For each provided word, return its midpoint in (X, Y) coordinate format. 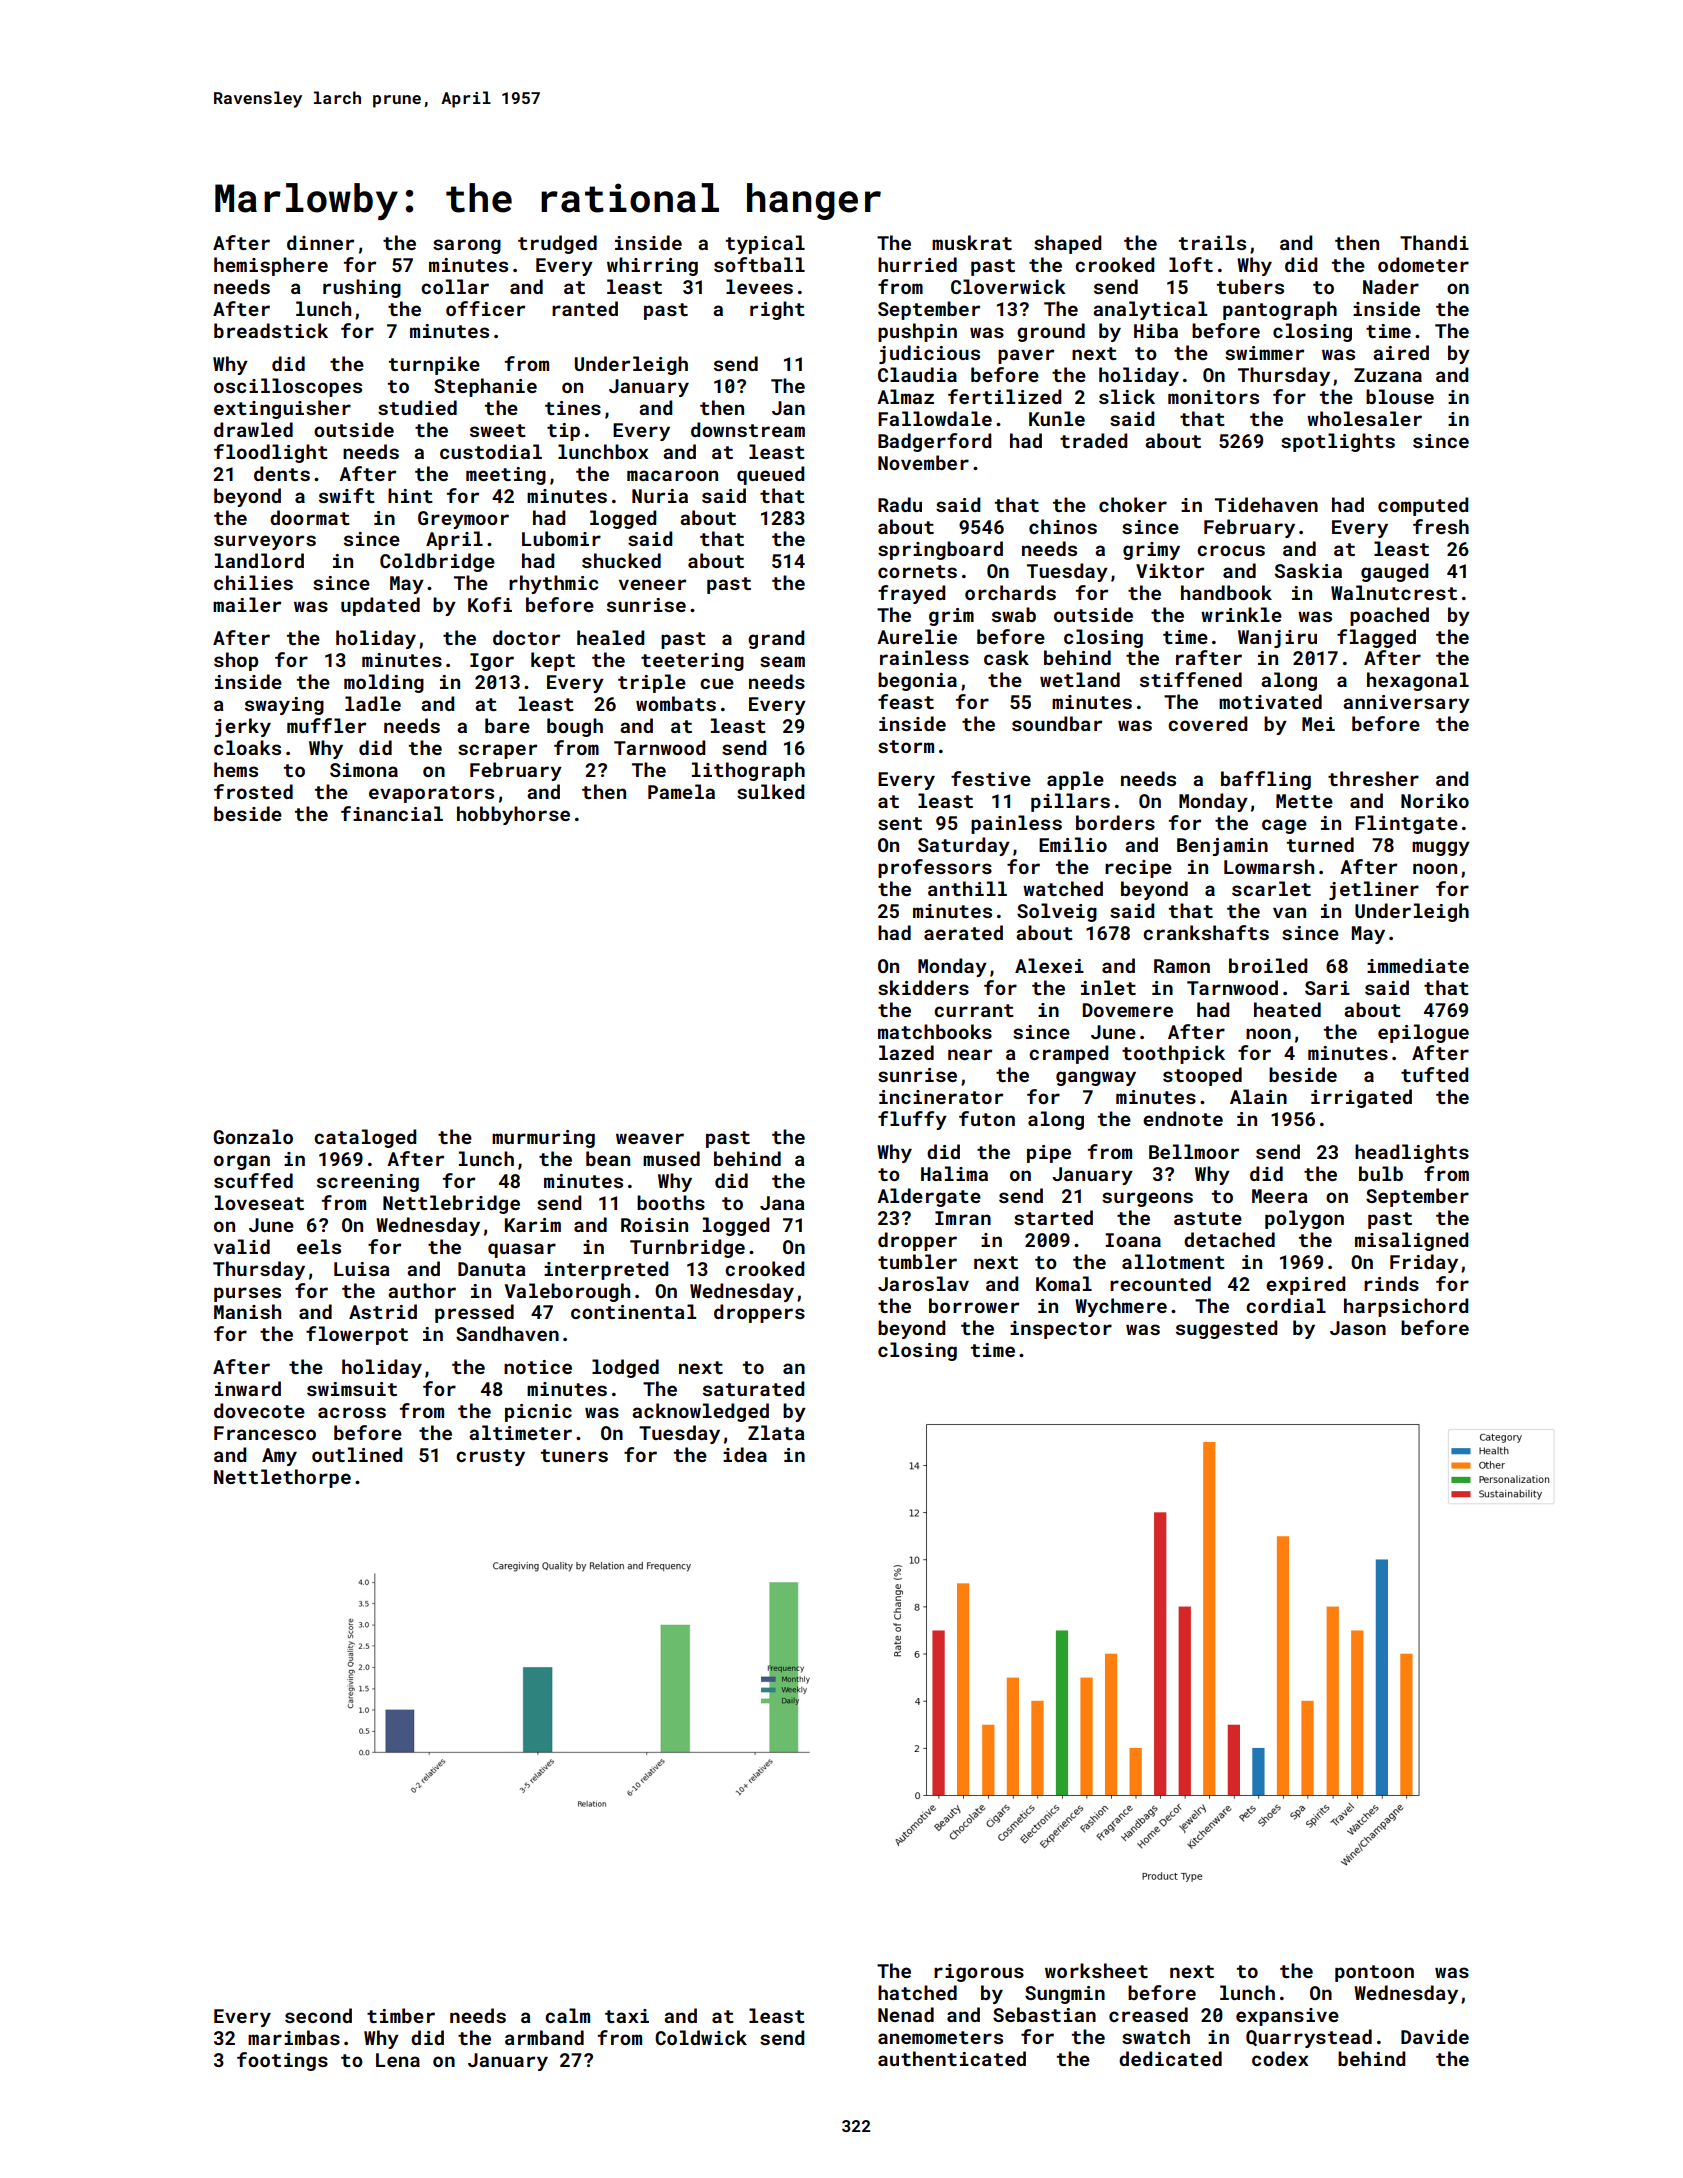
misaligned (1411, 1241)
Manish (247, 1311)
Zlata (776, 1432)
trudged (557, 244)
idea (745, 1454)
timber (401, 2015)
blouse (1400, 396)
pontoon (1374, 1973)
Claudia (917, 374)
